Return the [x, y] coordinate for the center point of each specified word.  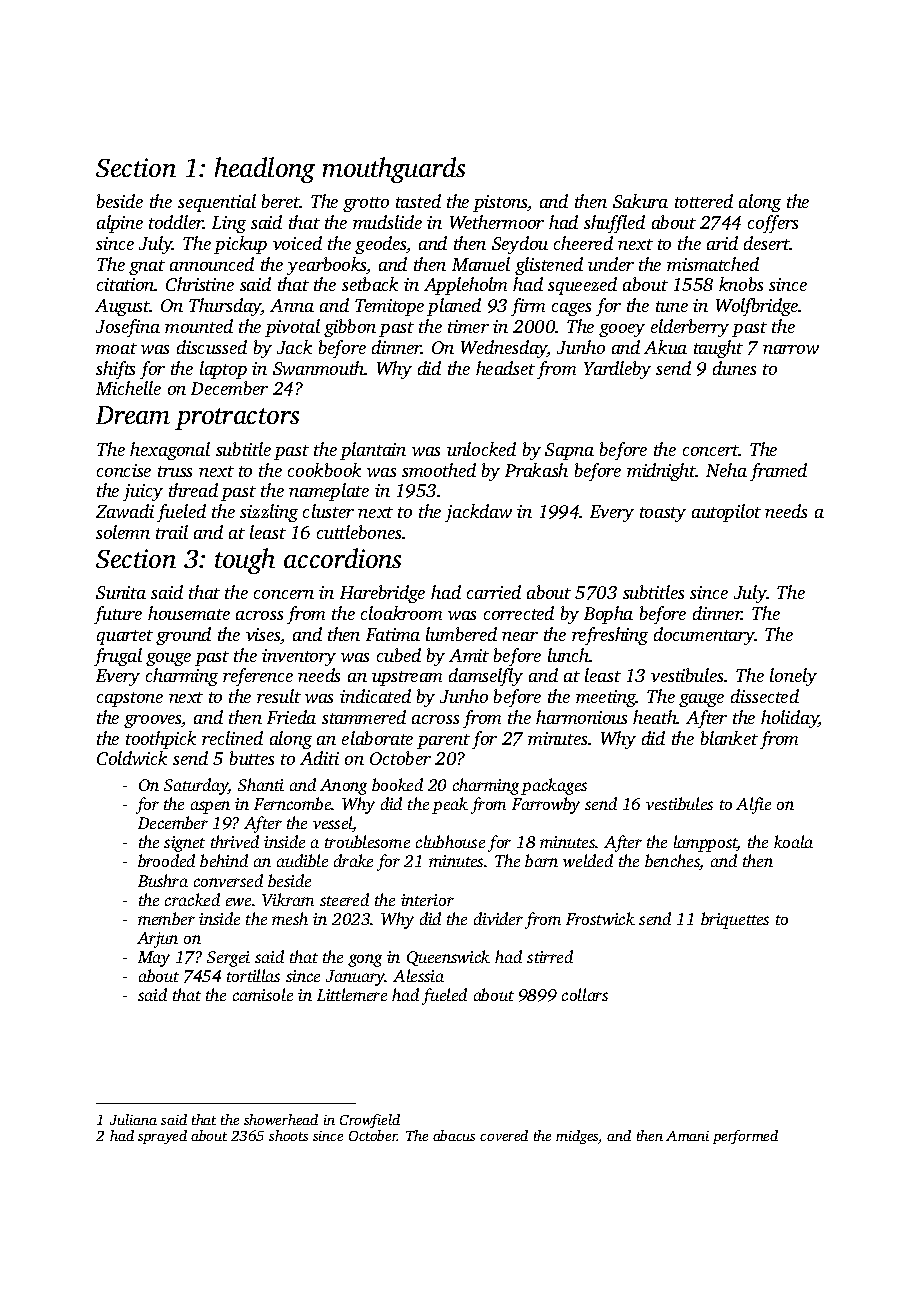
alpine [120, 224]
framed [778, 472]
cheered [583, 243]
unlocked [481, 449]
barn [541, 860]
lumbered [461, 634]
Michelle [128, 388]
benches [672, 862]
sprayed [162, 1137]
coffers [773, 224]
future [118, 615]
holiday [790, 719]
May [154, 959]
